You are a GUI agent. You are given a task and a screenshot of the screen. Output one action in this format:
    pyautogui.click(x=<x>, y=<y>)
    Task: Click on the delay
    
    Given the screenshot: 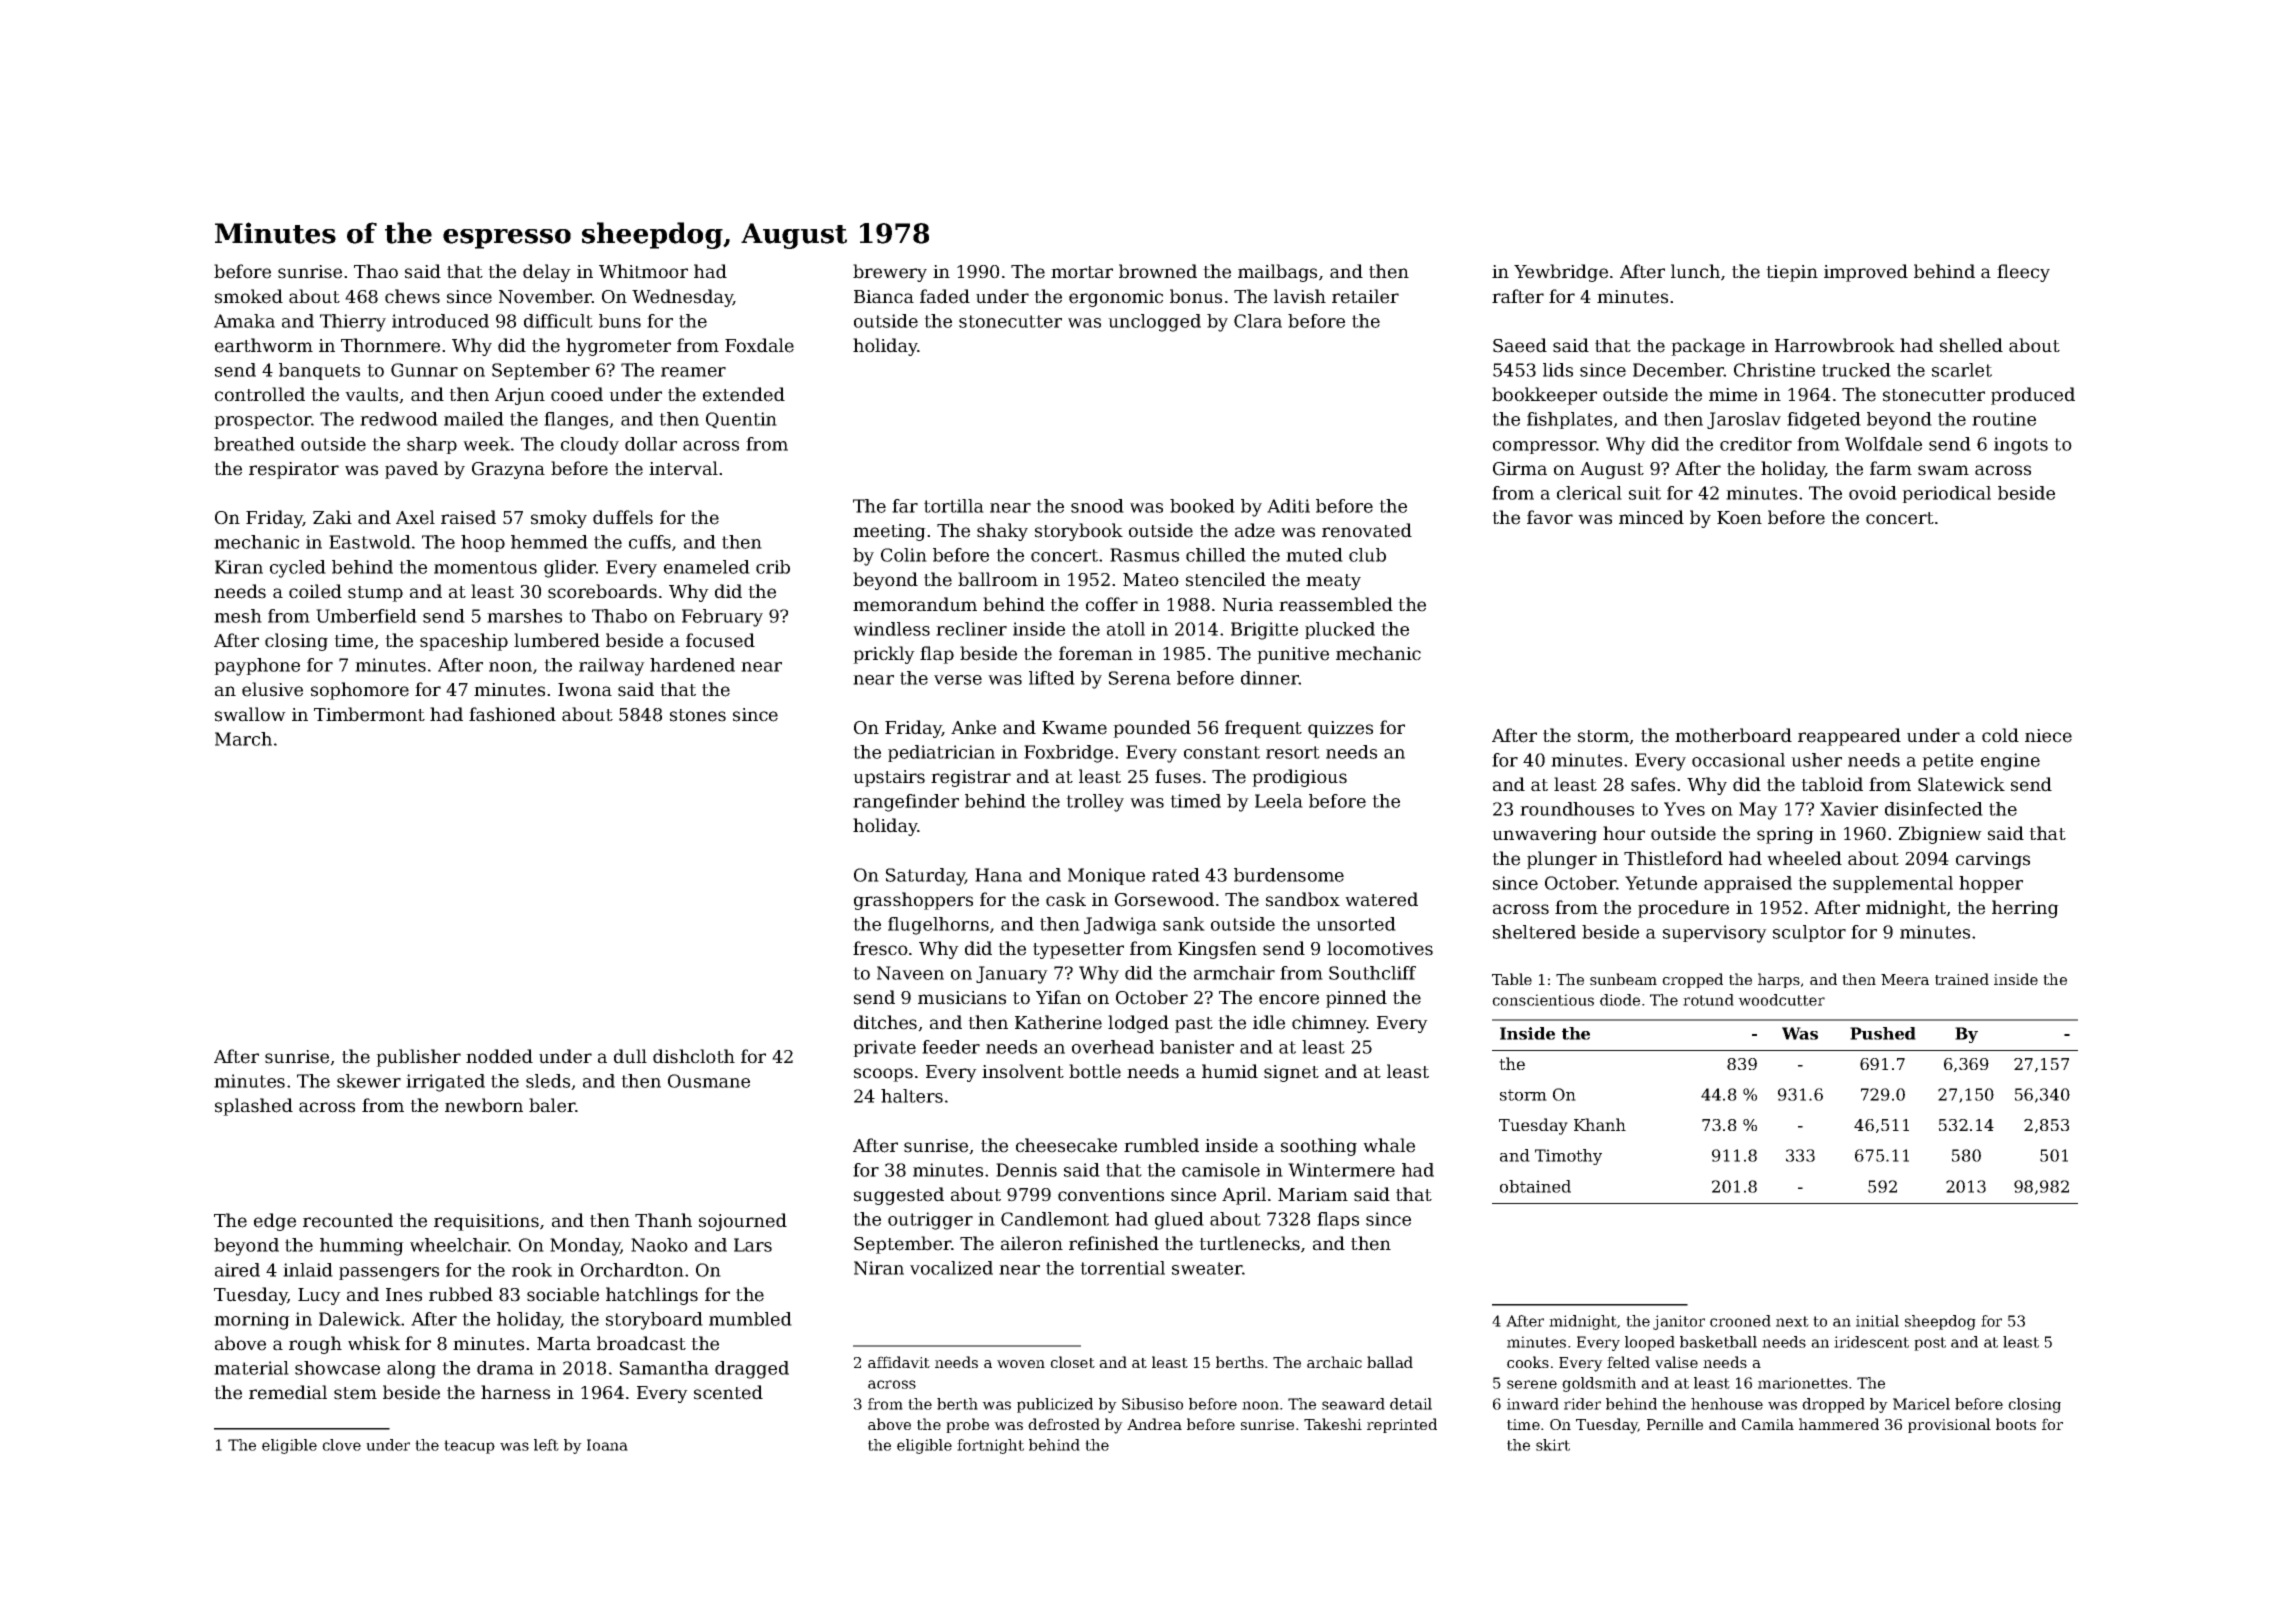 What is the action you would take?
    pyautogui.click(x=547, y=273)
